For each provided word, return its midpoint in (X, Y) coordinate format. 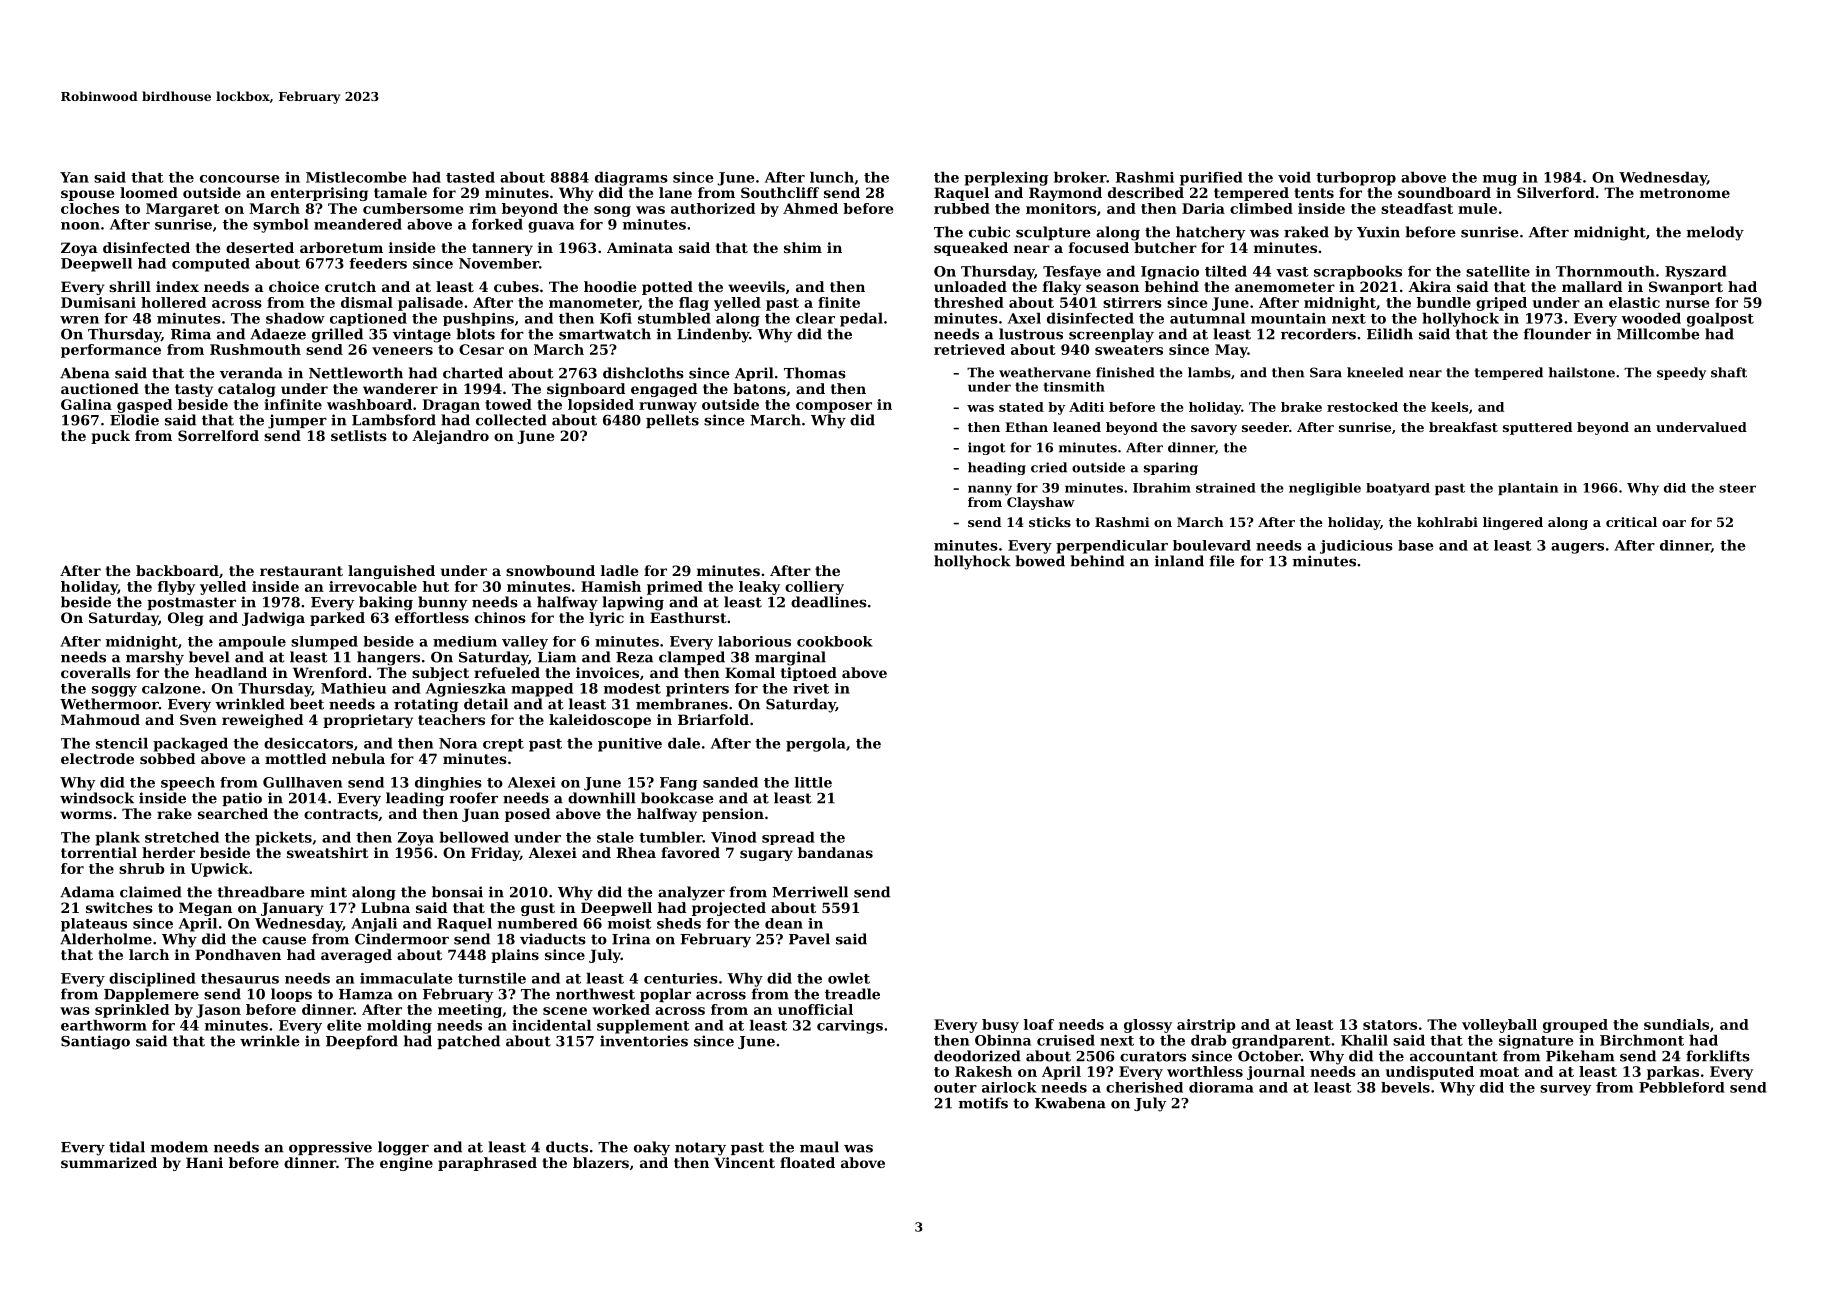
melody (1715, 233)
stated (1021, 407)
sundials (1676, 1024)
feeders (378, 263)
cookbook (835, 641)
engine (406, 1164)
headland (231, 672)
